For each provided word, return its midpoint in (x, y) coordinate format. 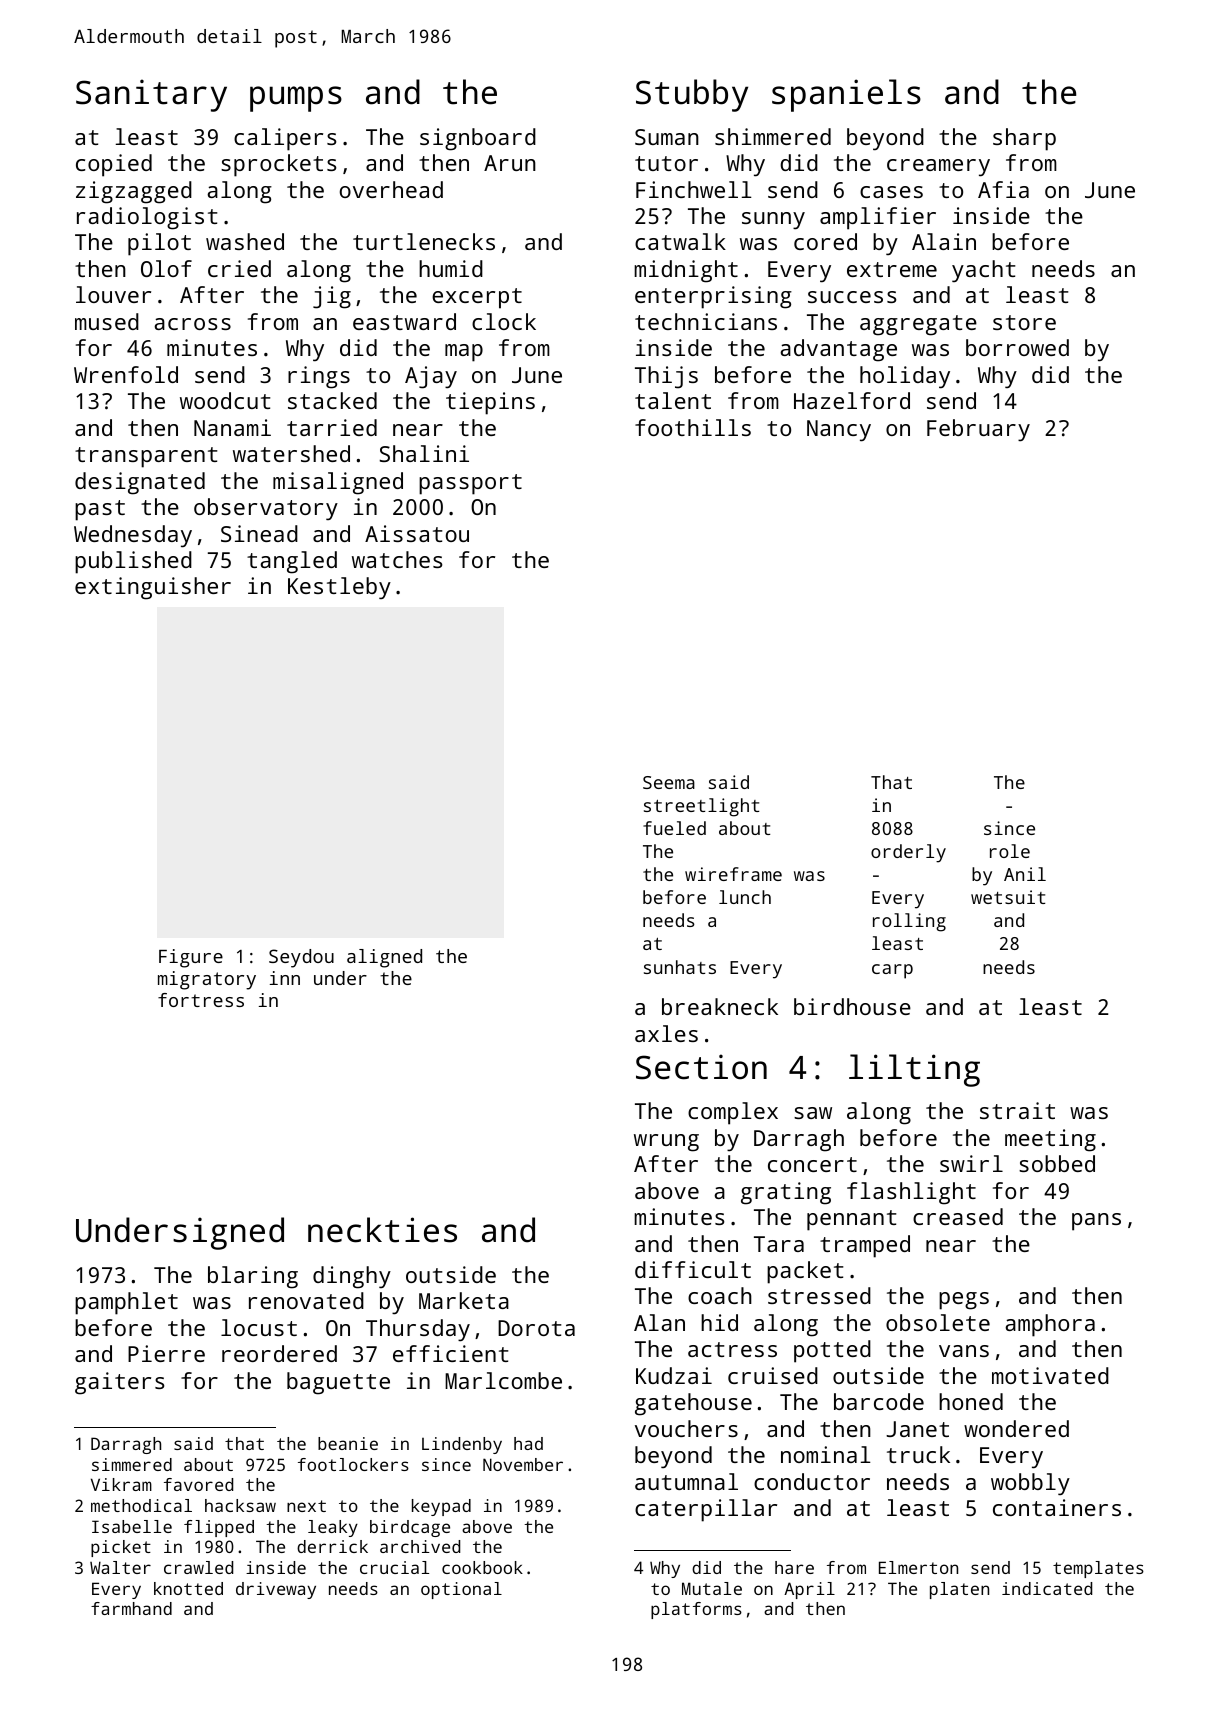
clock (504, 321)
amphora (1050, 1325)
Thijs (666, 377)
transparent (146, 457)
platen (959, 1590)
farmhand (131, 1608)
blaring (253, 1277)
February (978, 430)
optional (461, 1590)
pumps (296, 99)
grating (786, 1193)
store (1024, 322)
